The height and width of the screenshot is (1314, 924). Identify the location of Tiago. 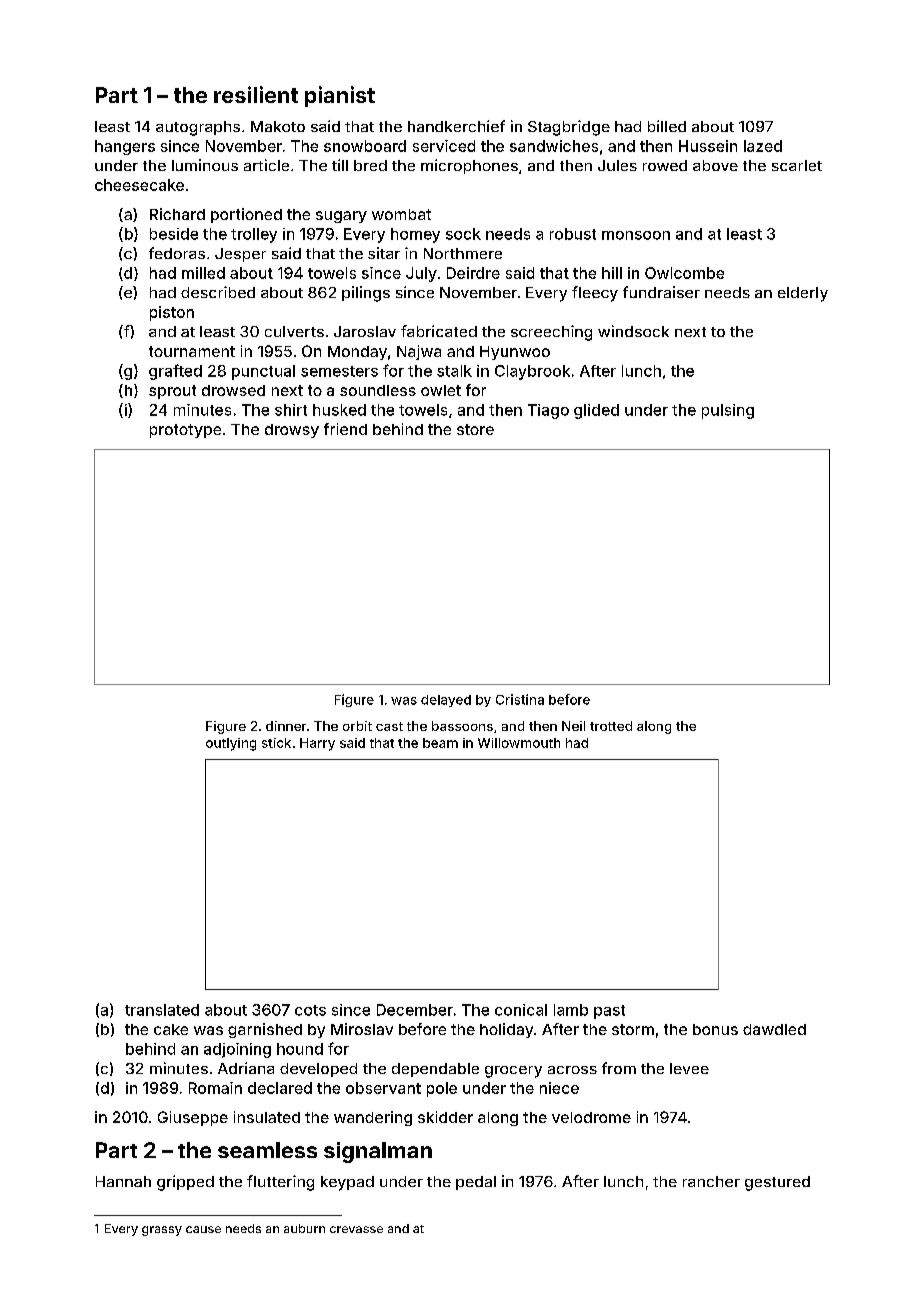
(548, 411).
